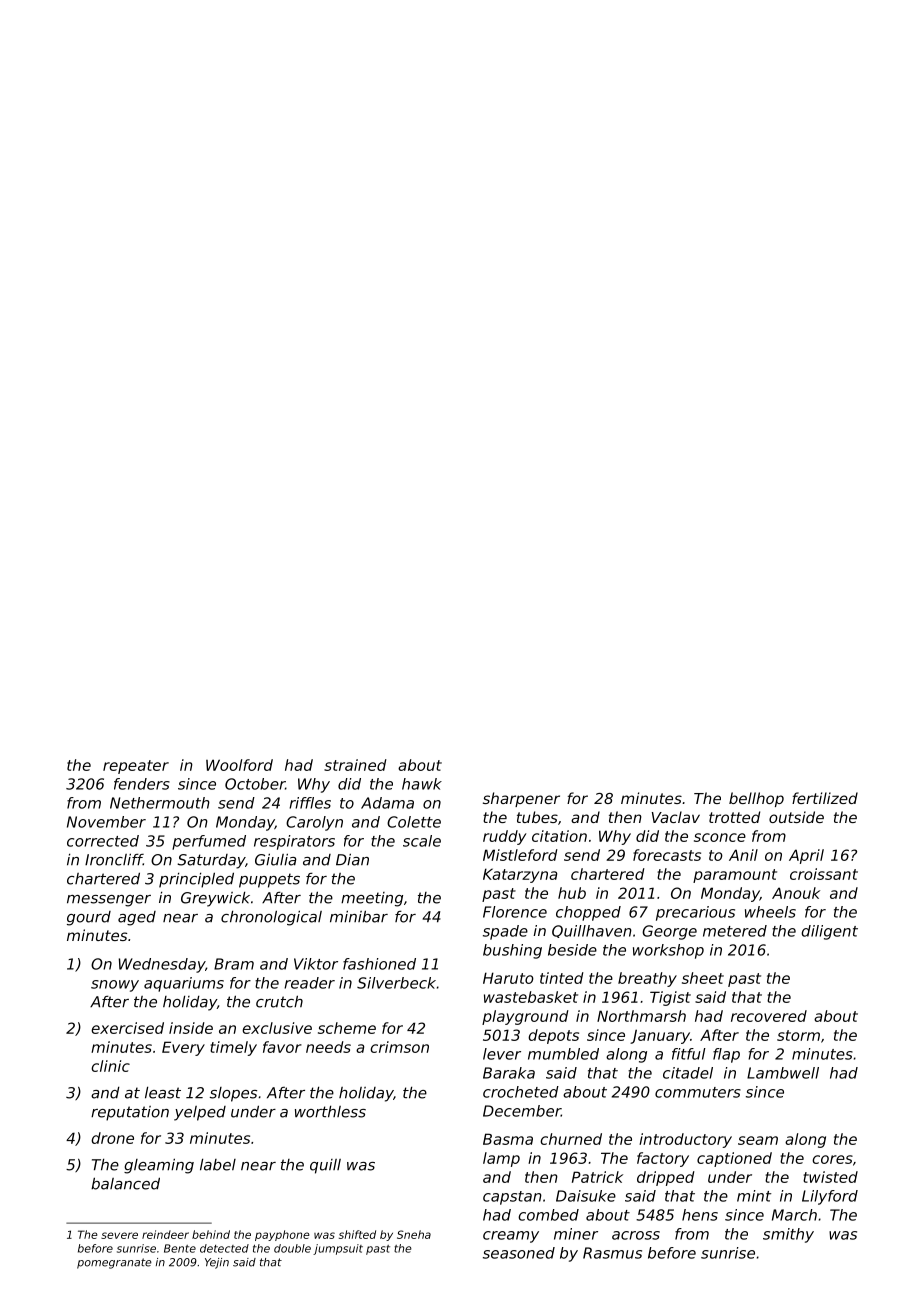  What do you see at coordinates (505, 932) in the page?
I see `spade` at bounding box center [505, 932].
